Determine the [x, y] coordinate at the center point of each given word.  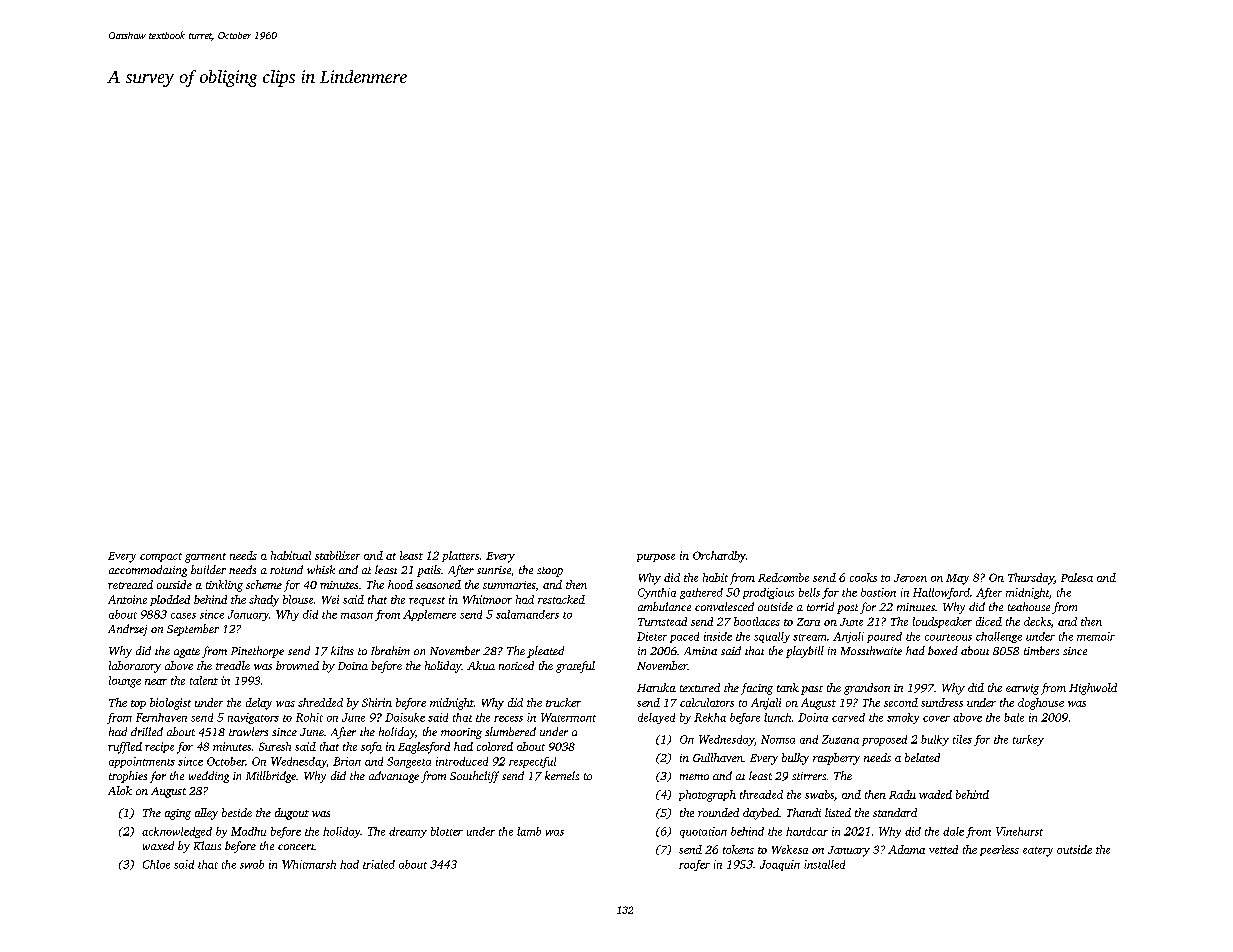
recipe [159, 747]
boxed [943, 650]
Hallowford [941, 593]
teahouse [1029, 606]
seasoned [438, 584]
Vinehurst [1019, 831]
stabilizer [337, 555]
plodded [170, 600]
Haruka [656, 687]
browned [297, 665]
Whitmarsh [309, 864]
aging [178, 814]
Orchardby [719, 557]
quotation [703, 832]
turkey [1028, 740]
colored [495, 746]
